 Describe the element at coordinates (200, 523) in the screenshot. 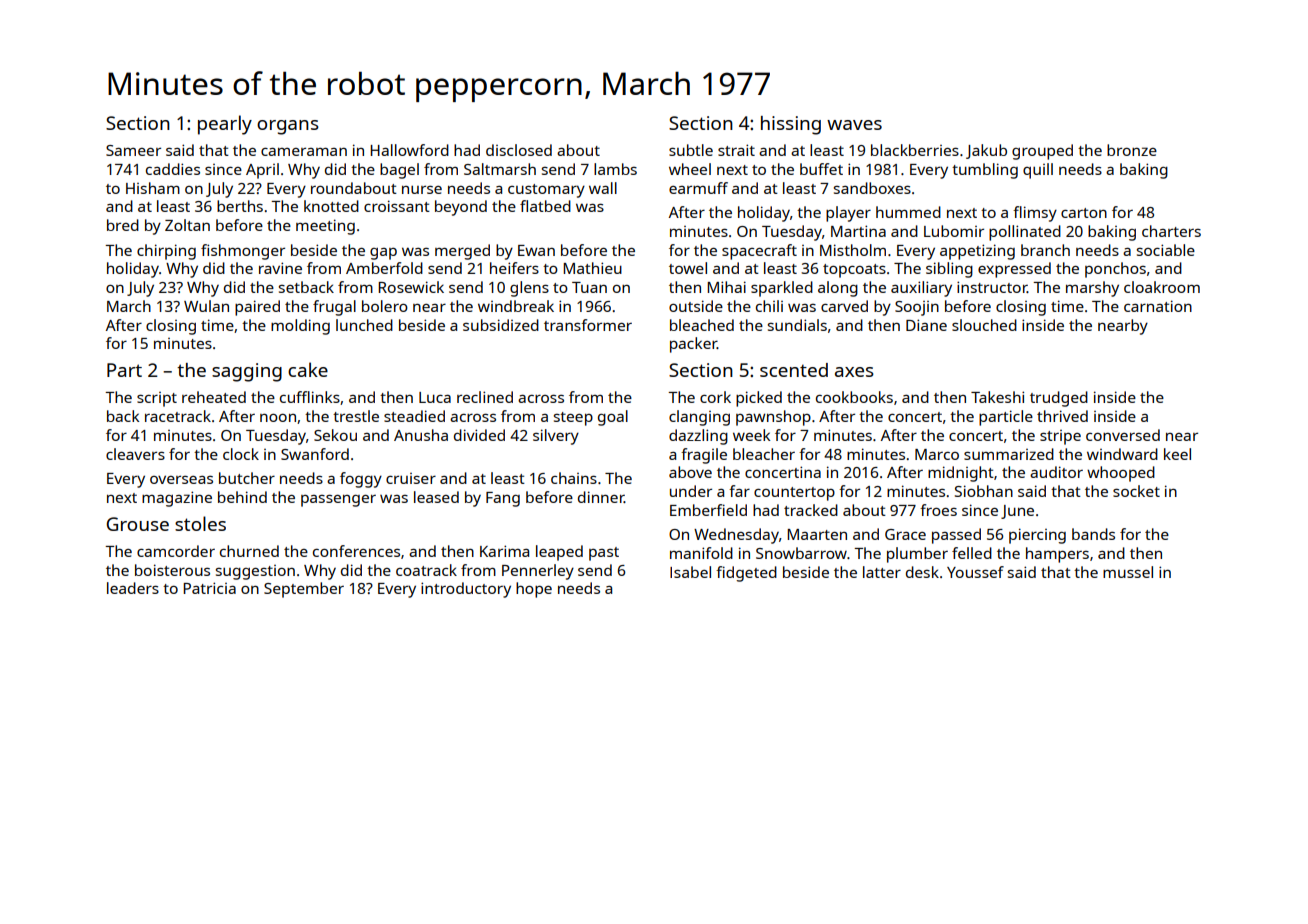

I see `stoles` at that location.
